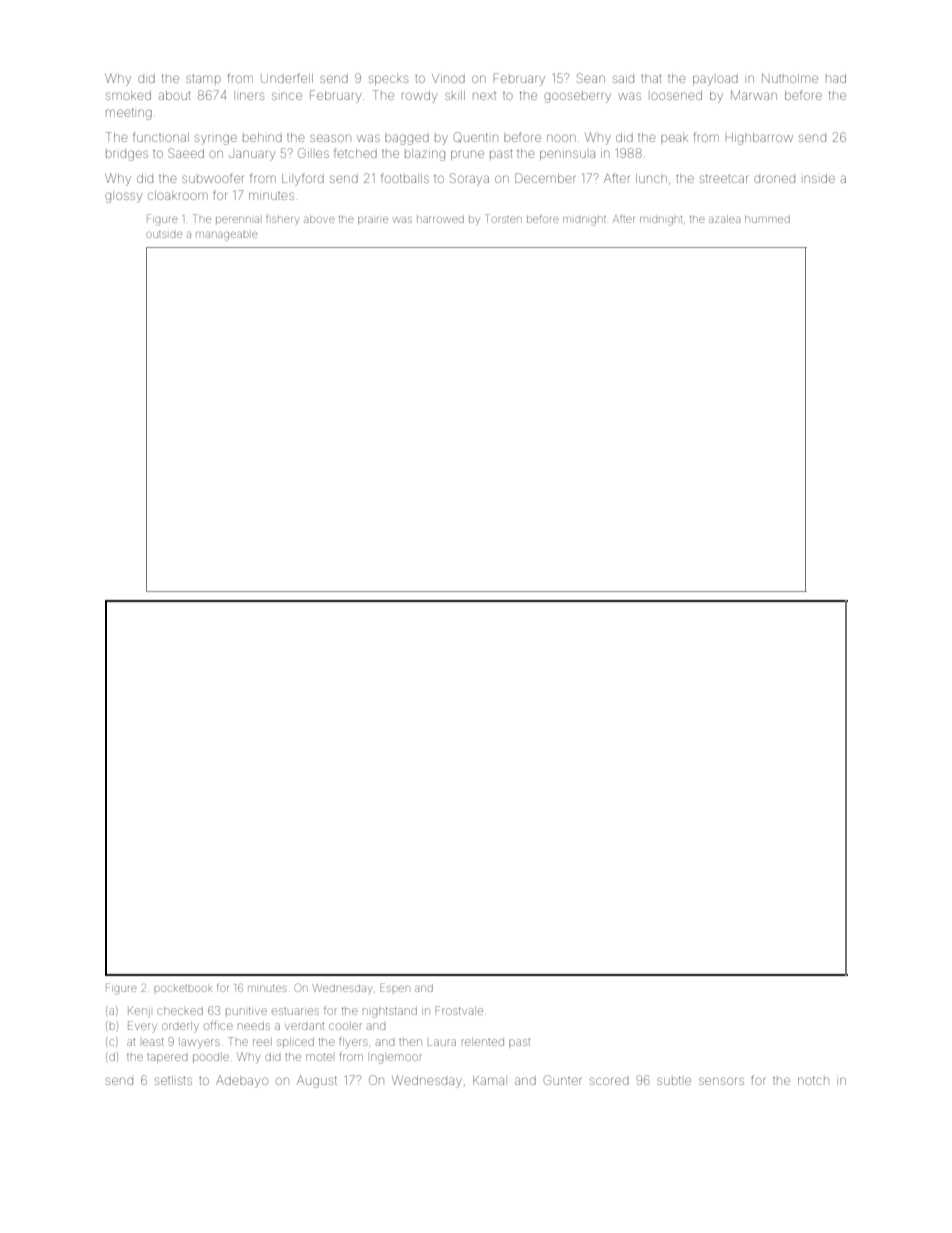 This screenshot has height=1233, width=952. Describe the element at coordinates (483, 1042) in the screenshot. I see `relented` at that location.
